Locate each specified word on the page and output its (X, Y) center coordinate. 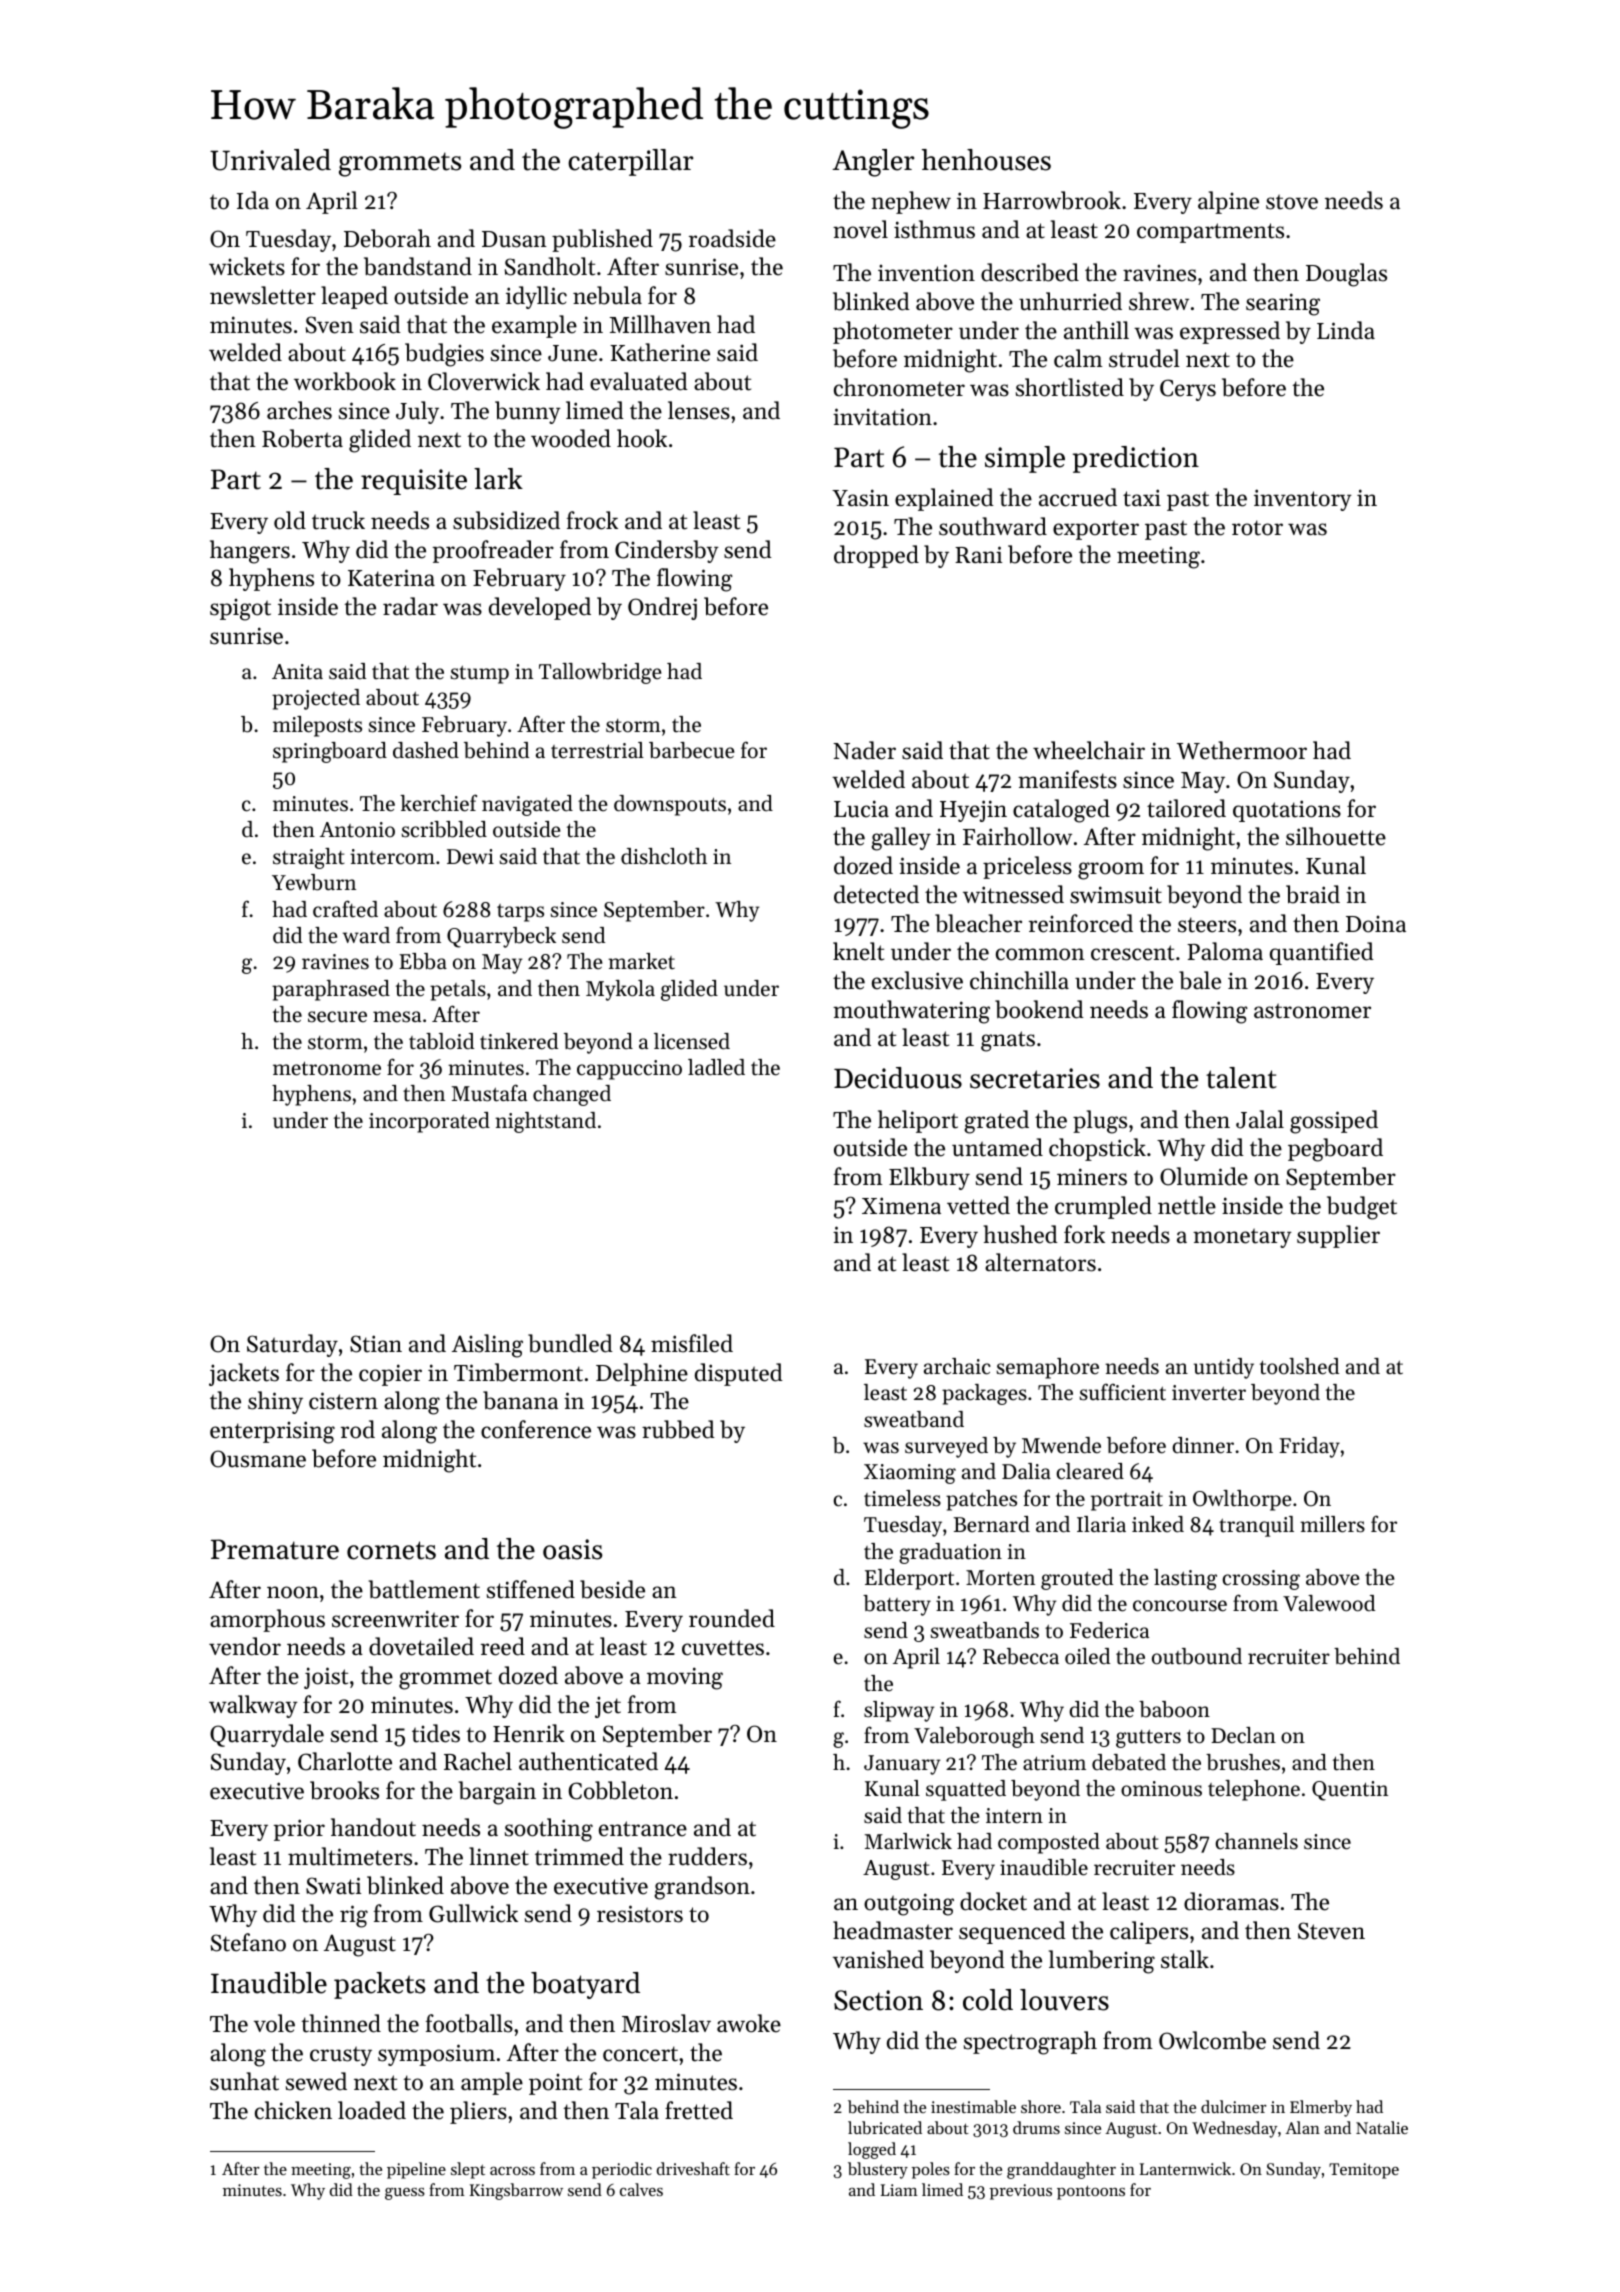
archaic (957, 1366)
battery (897, 1605)
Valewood (1329, 1603)
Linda (1346, 330)
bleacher (978, 923)
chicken (293, 2110)
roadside (732, 238)
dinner (1203, 1445)
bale (1200, 980)
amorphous (267, 1620)
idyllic (536, 297)
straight (309, 858)
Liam (899, 2190)
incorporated (429, 1122)
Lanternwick (1185, 2168)
